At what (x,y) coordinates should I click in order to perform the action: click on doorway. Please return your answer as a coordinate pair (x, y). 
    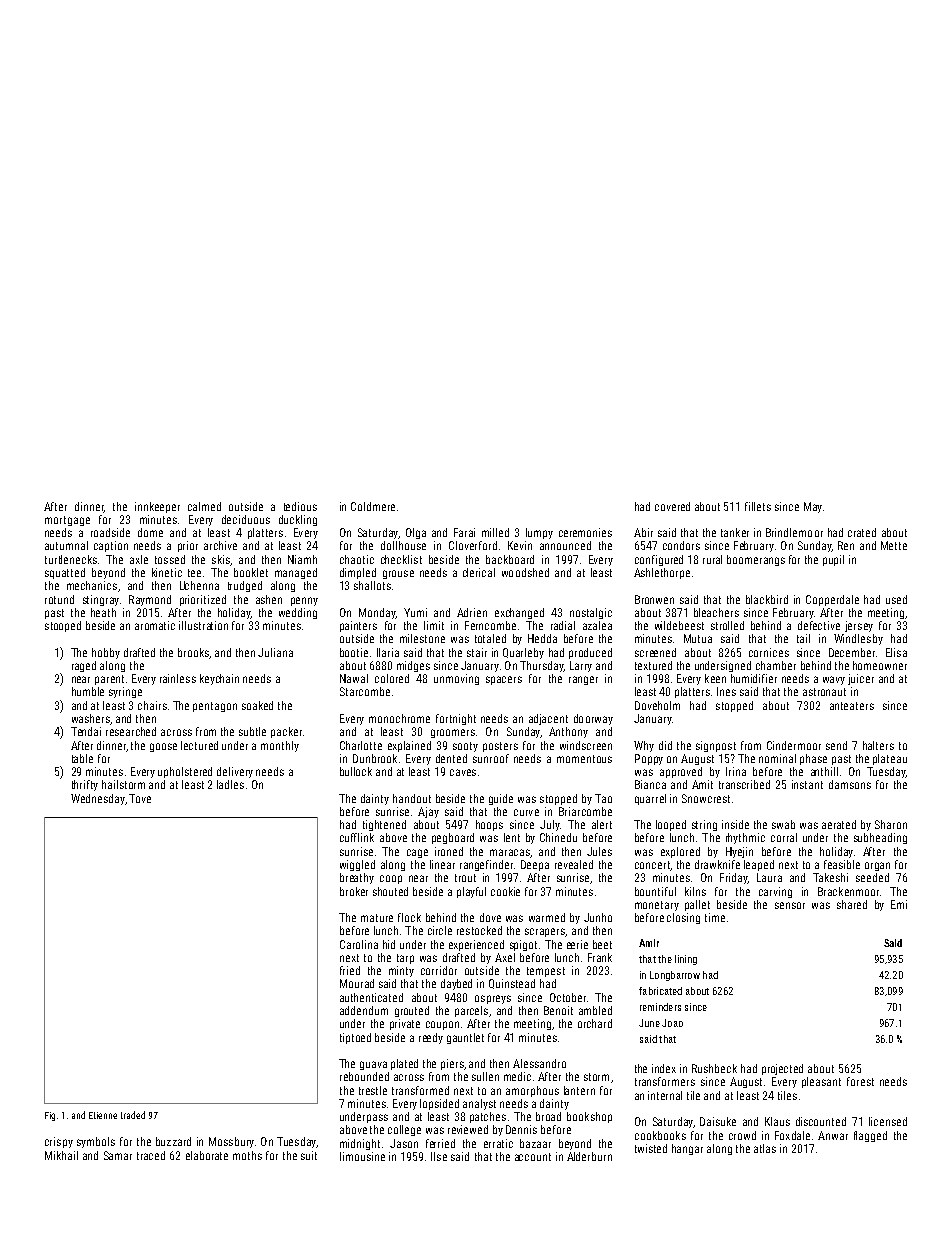
    Looking at the image, I should click on (593, 719).
